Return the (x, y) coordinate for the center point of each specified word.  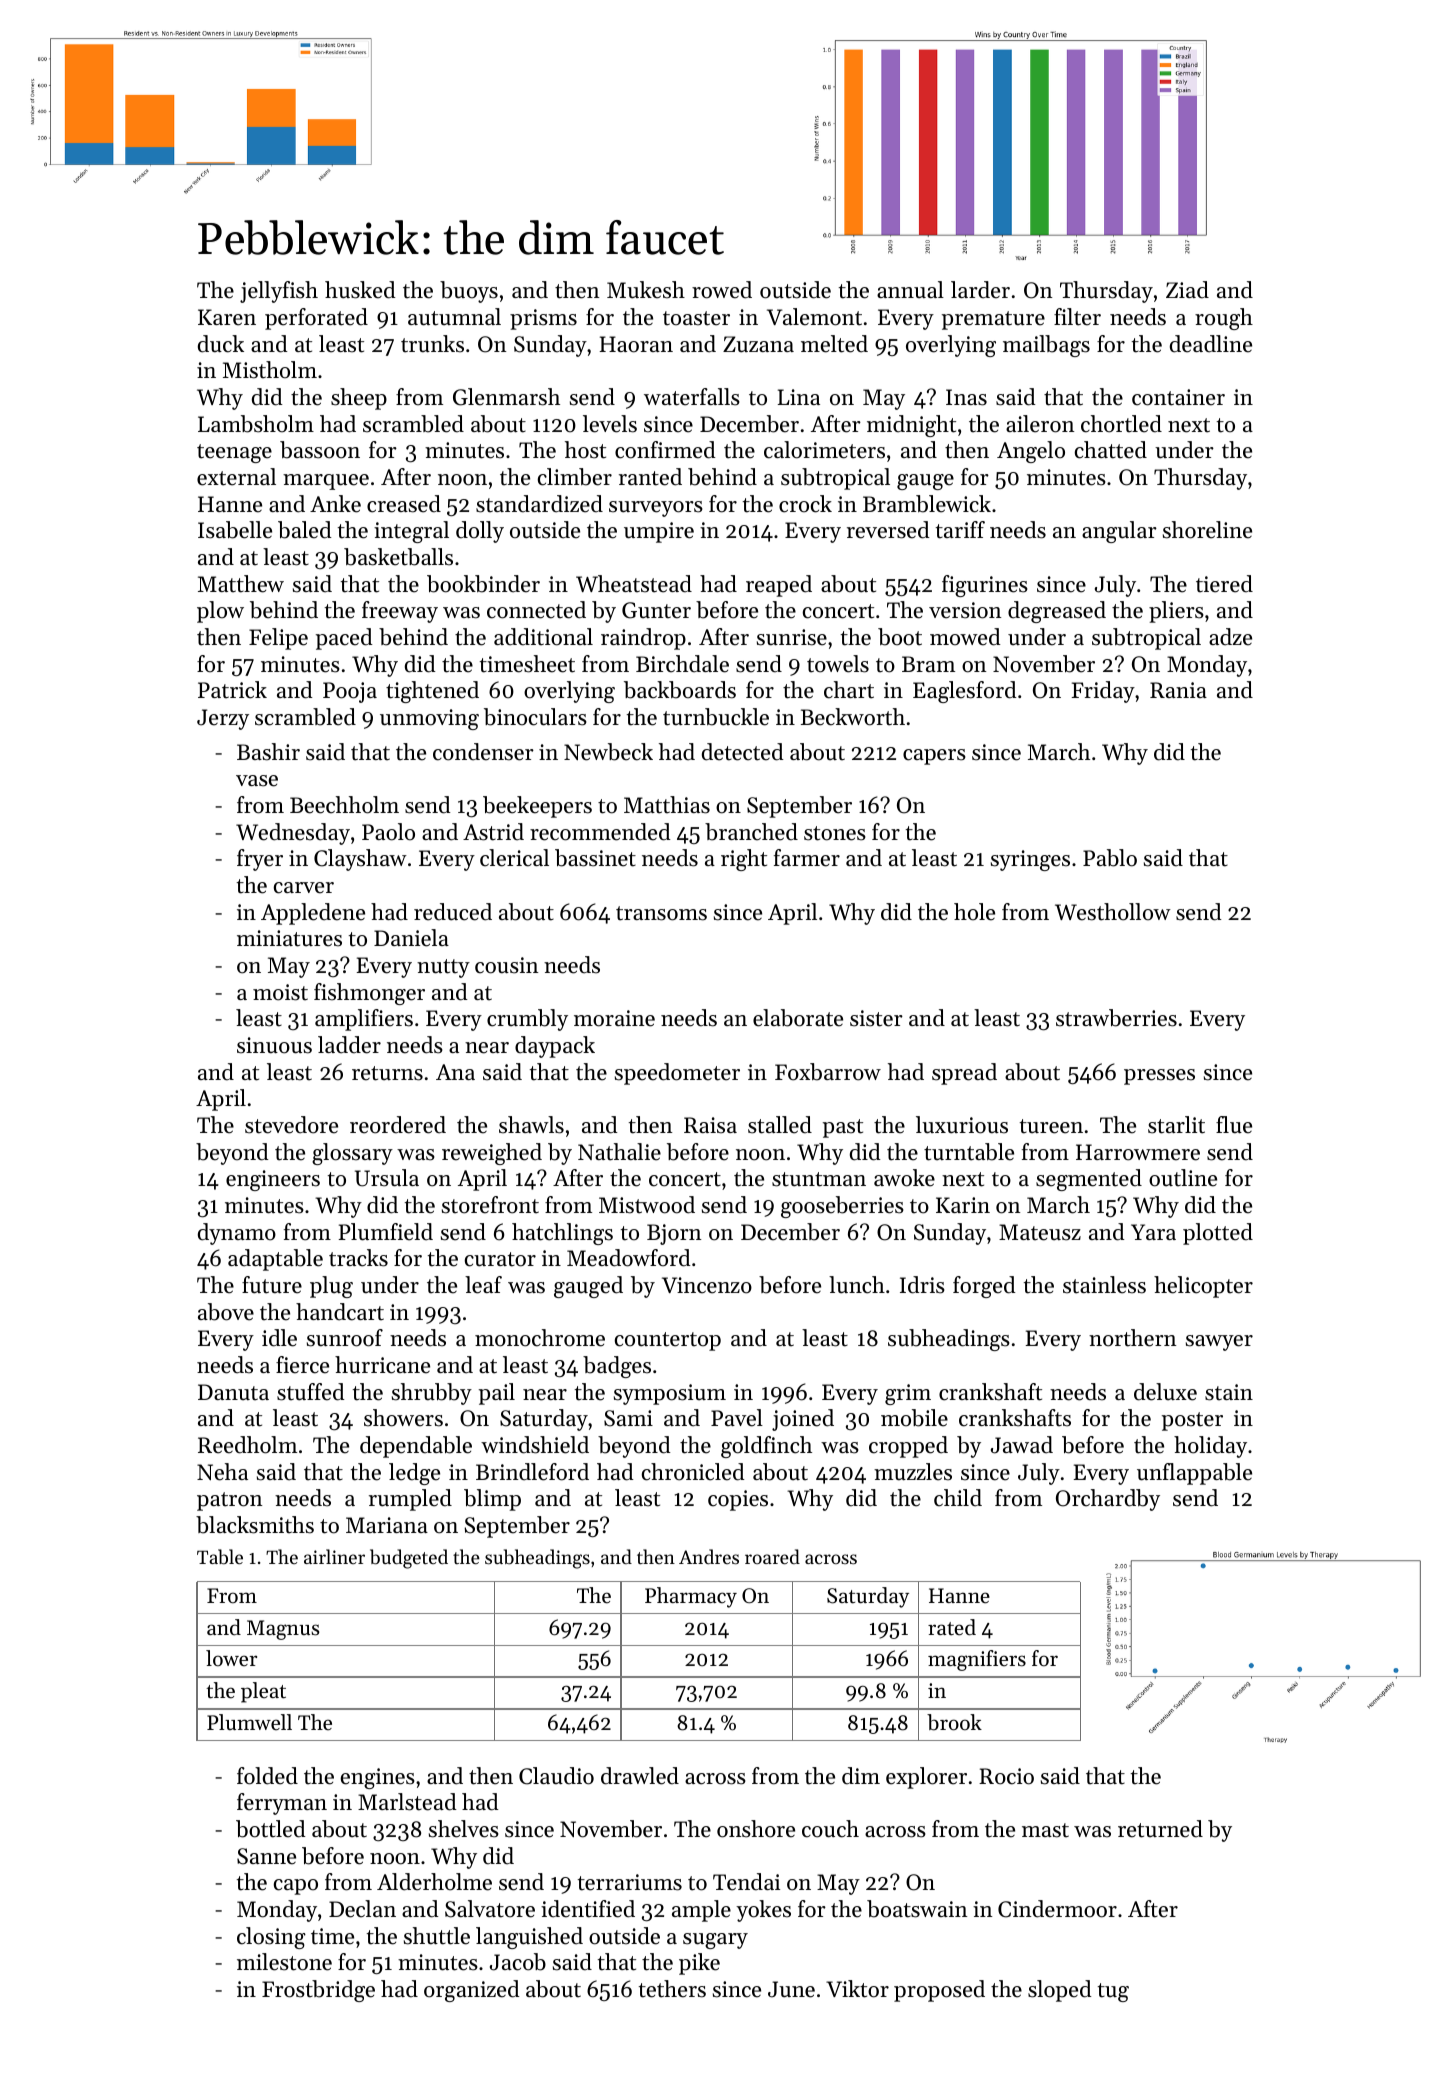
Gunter (656, 610)
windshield (535, 1445)
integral (411, 532)
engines (378, 1778)
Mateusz (1040, 1232)
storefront (490, 1205)
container (1178, 397)
